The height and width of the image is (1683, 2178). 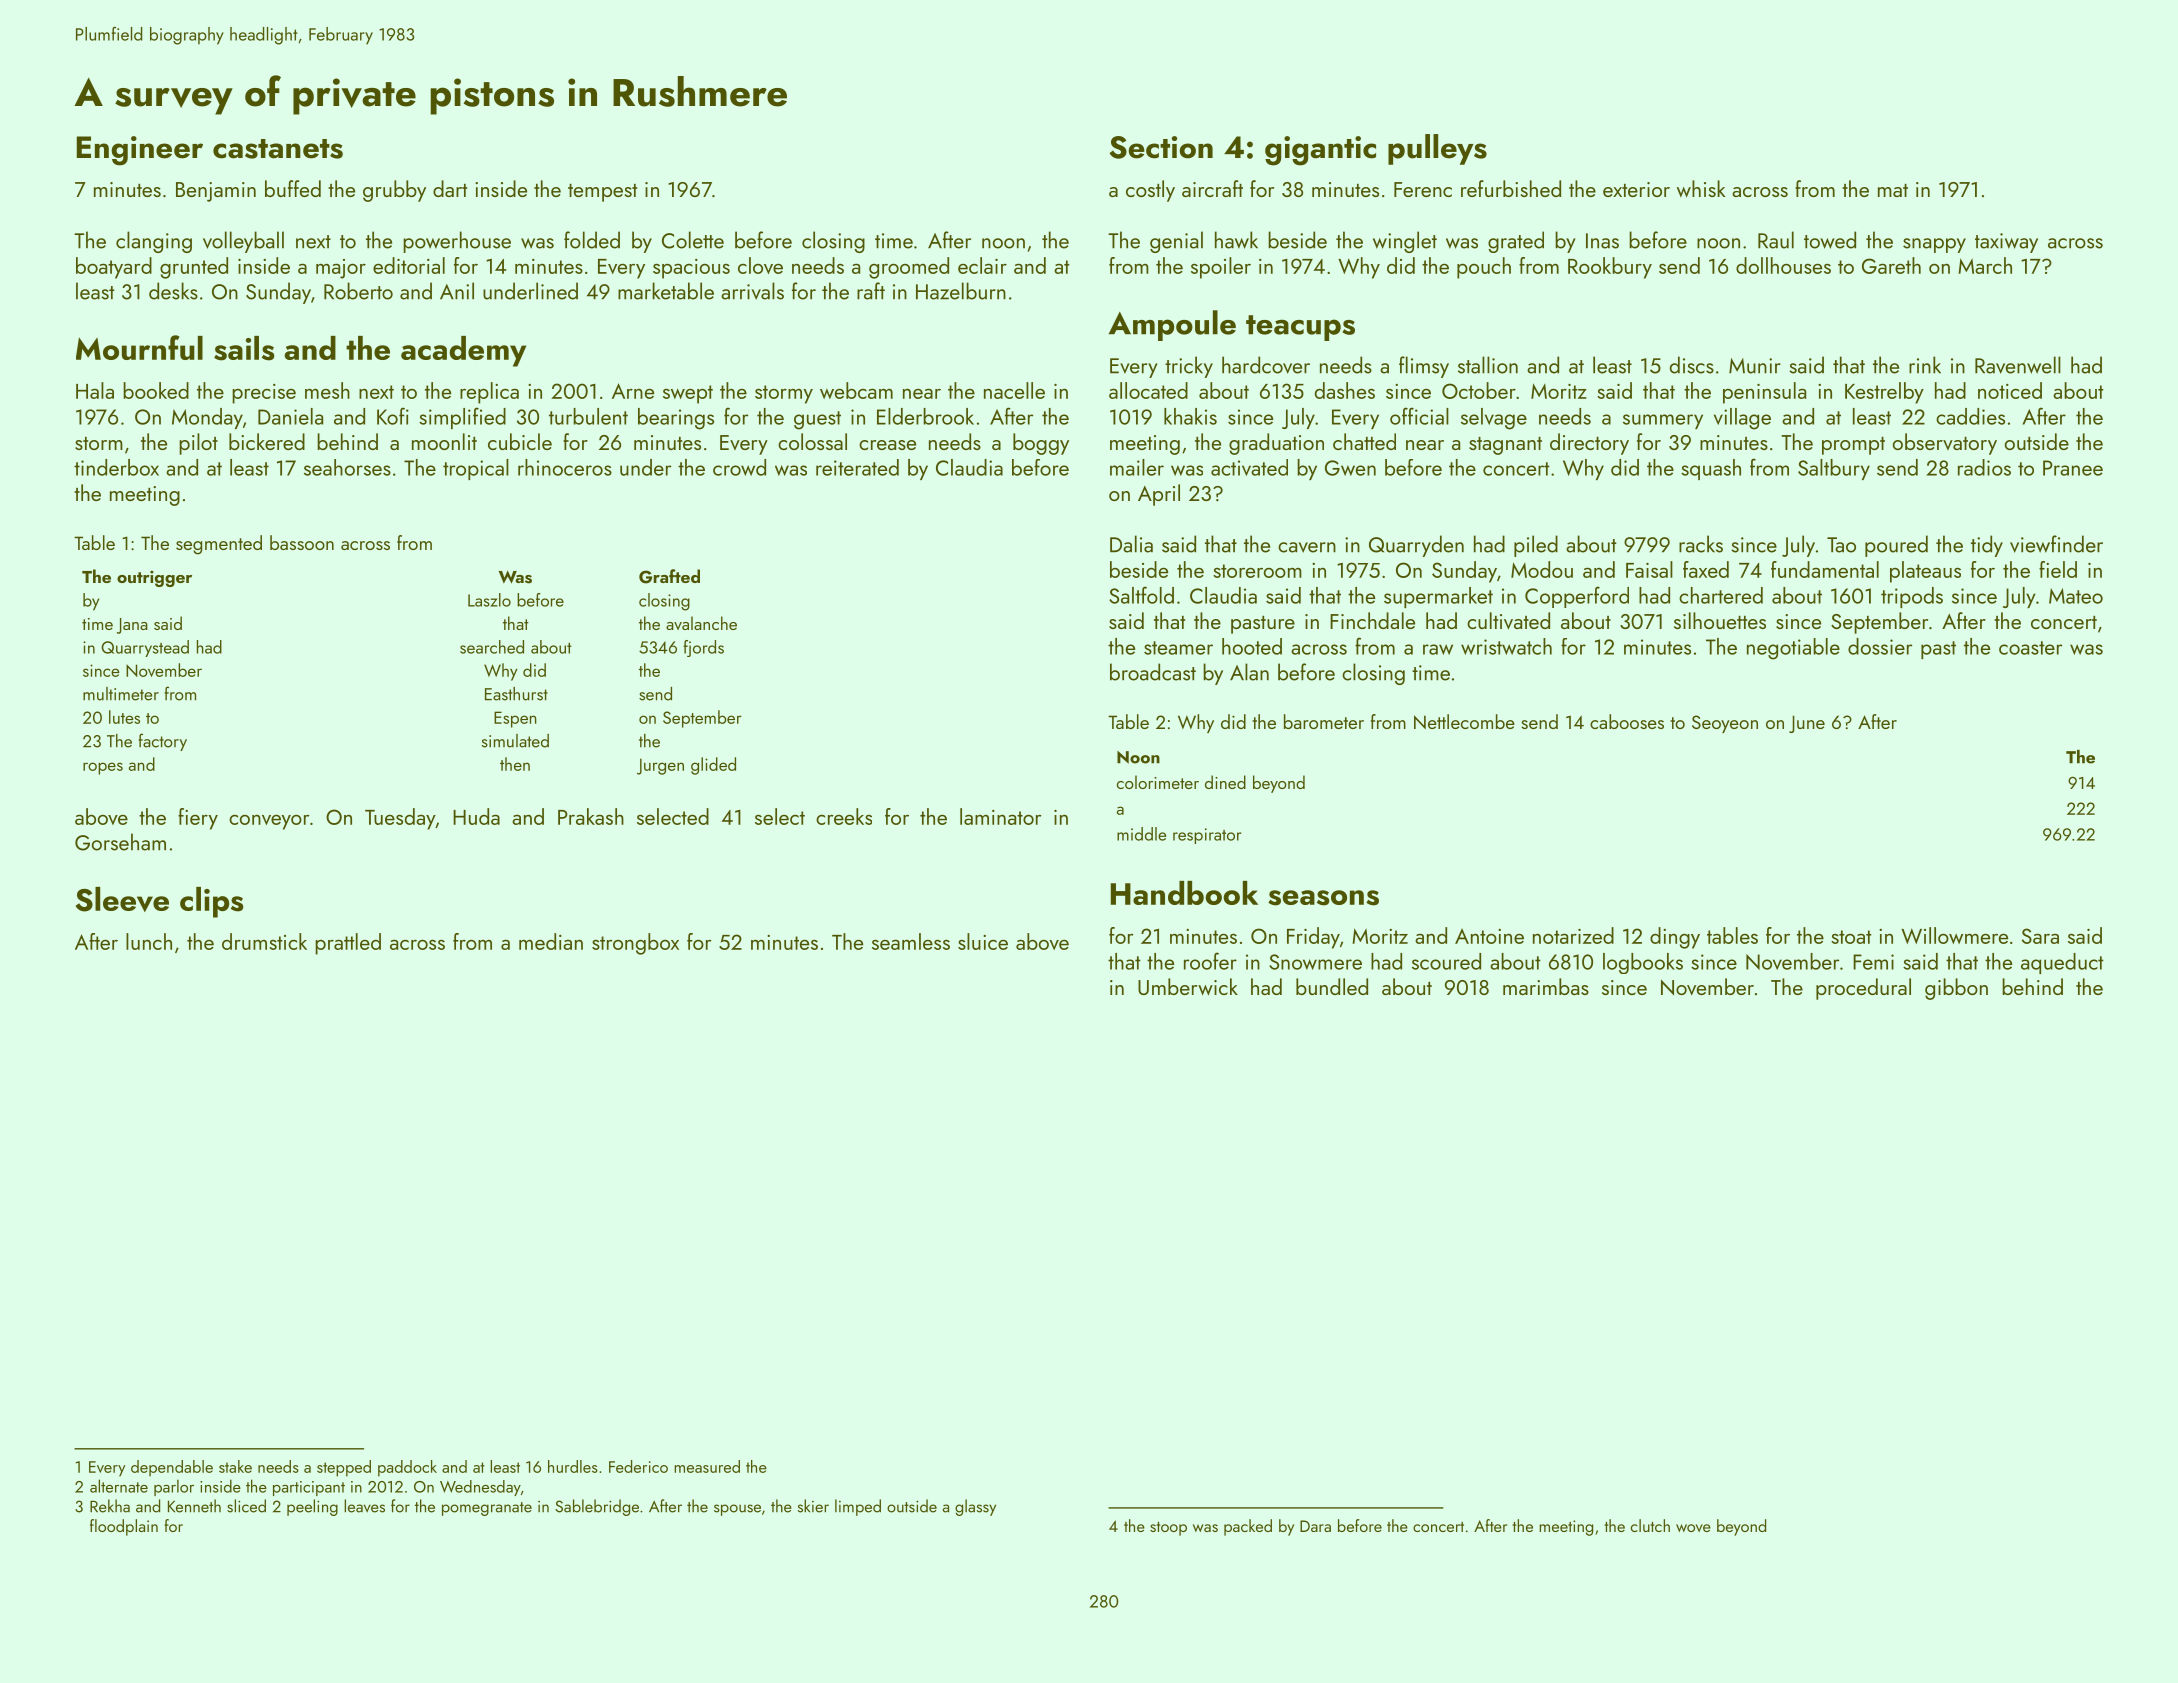 What do you see at coordinates (1188, 986) in the image?
I see `Umberwick` at bounding box center [1188, 986].
